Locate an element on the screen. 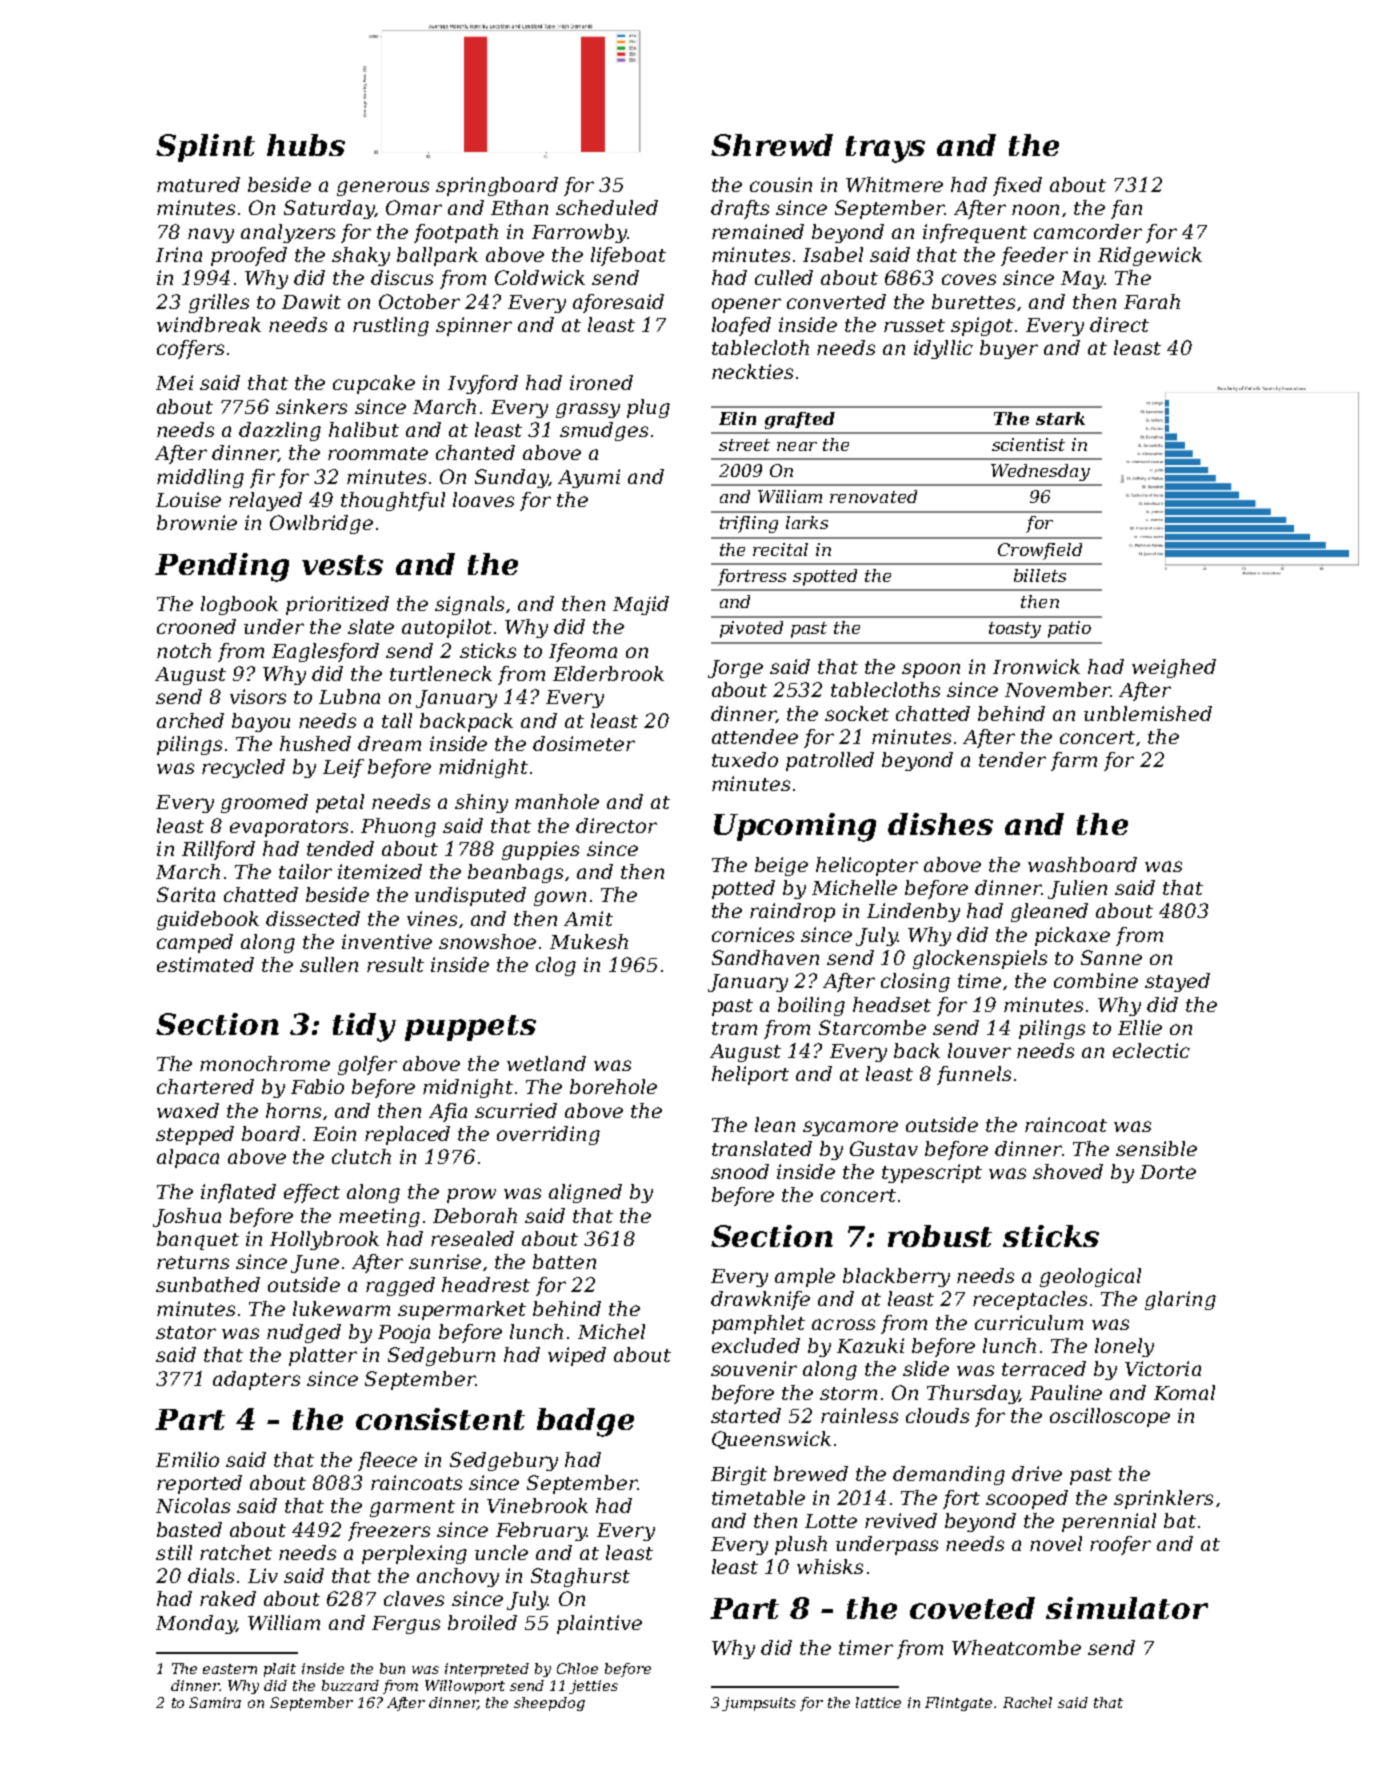 This screenshot has width=1382, height=1788. Julien is located at coordinates (1077, 889).
